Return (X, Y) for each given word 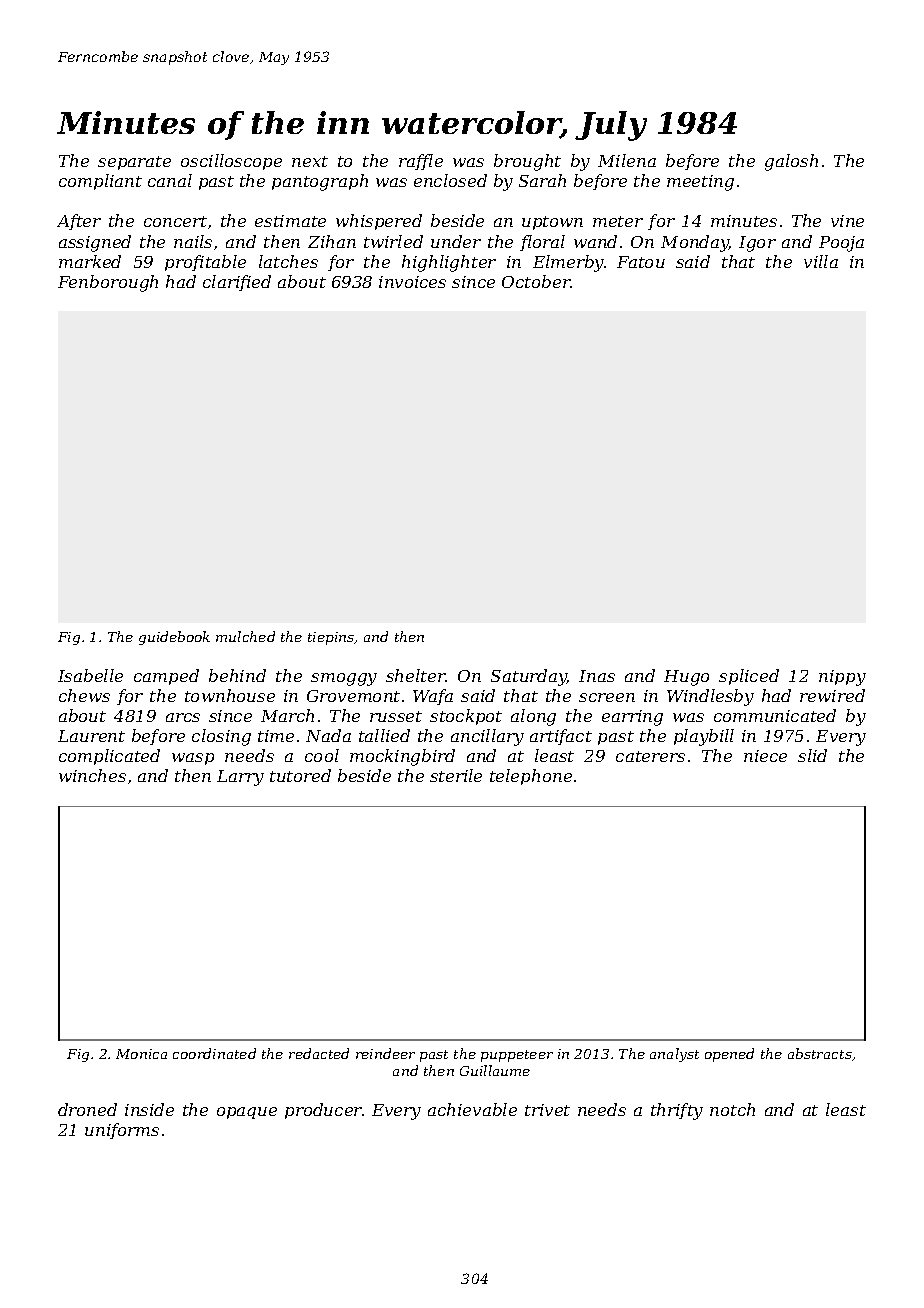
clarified (237, 283)
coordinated (214, 1053)
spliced (749, 677)
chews (84, 695)
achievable (472, 1109)
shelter (415, 675)
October (536, 281)
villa (821, 261)
